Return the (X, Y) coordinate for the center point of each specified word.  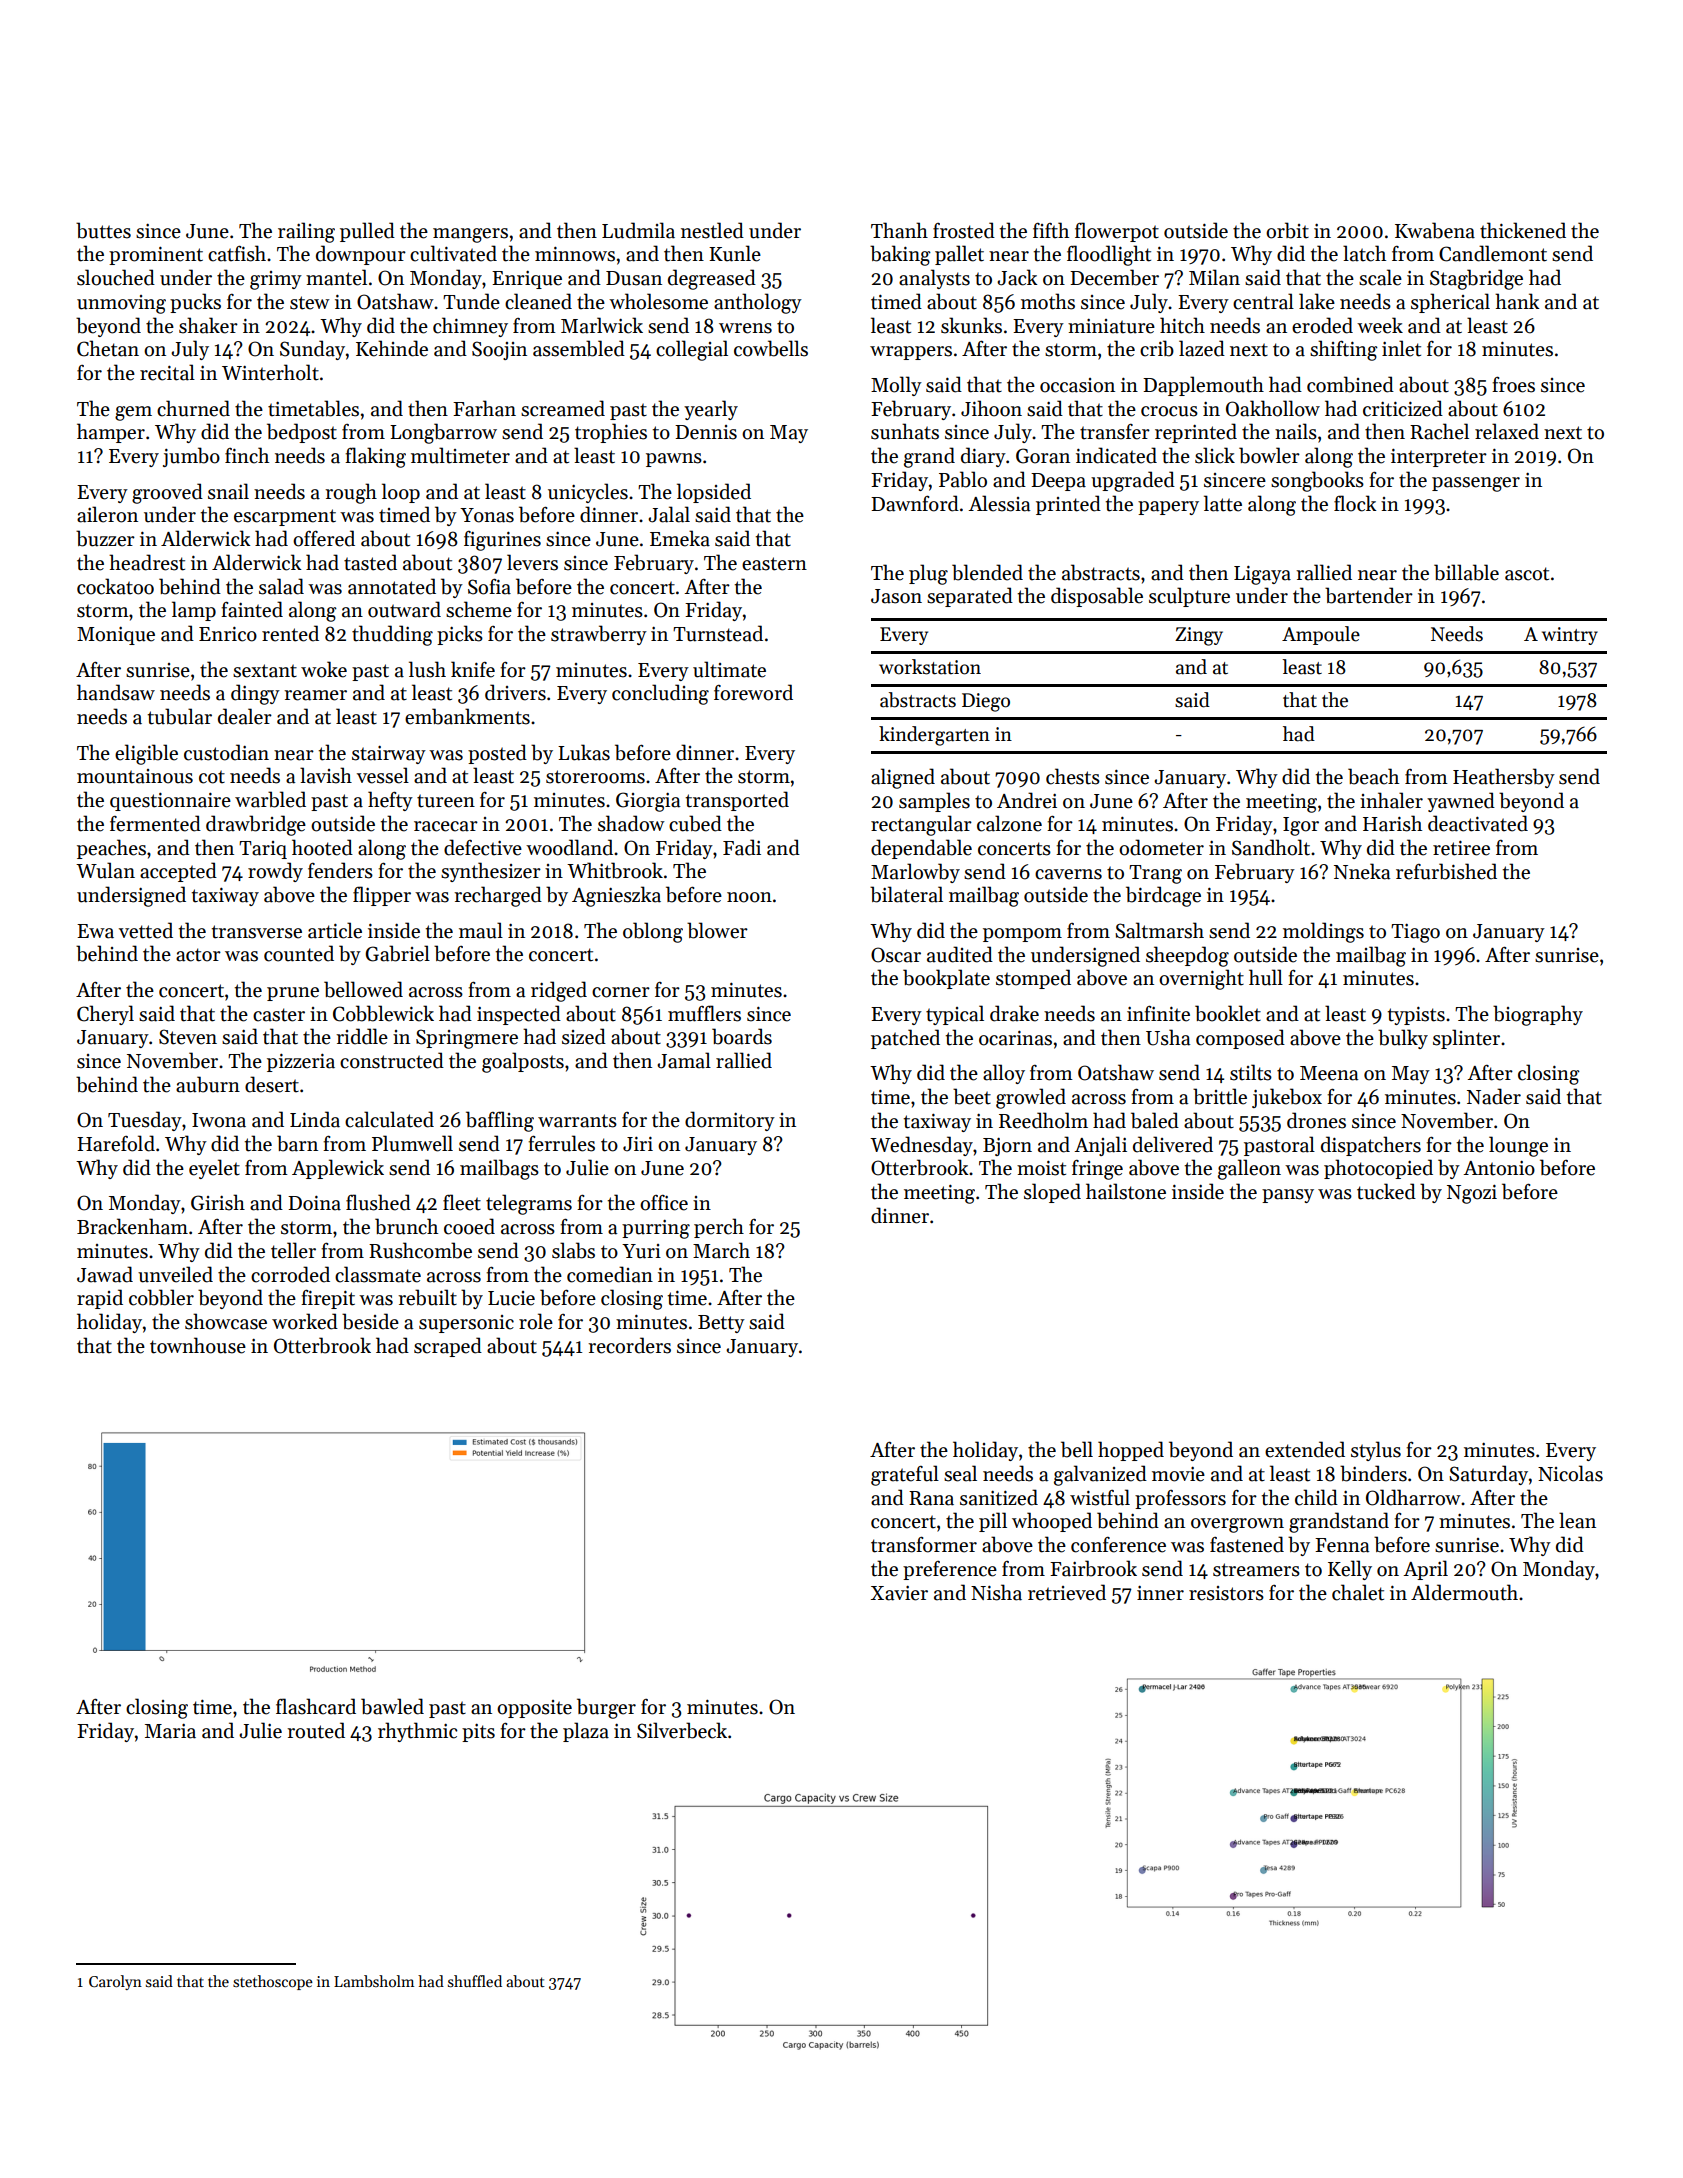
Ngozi (1472, 1194)
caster (279, 1015)
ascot (1527, 574)
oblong (653, 932)
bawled (392, 1706)
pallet (959, 255)
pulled (367, 232)
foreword (753, 692)
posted (497, 754)
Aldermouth (1464, 1592)
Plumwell (412, 1143)
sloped (1052, 1193)
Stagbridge (1476, 279)
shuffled (475, 1981)
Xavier (899, 1593)
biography (1538, 1015)
